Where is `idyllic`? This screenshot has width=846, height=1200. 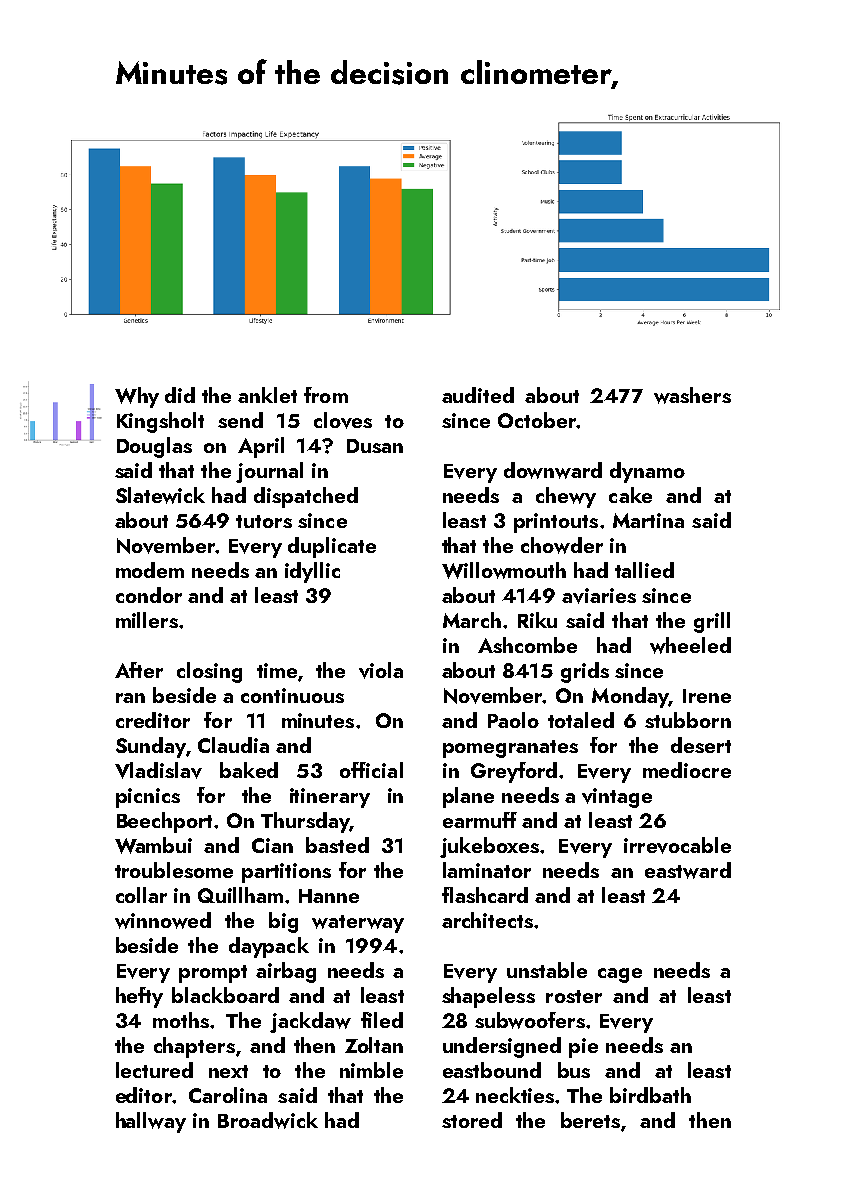 idyllic is located at coordinates (312, 572).
